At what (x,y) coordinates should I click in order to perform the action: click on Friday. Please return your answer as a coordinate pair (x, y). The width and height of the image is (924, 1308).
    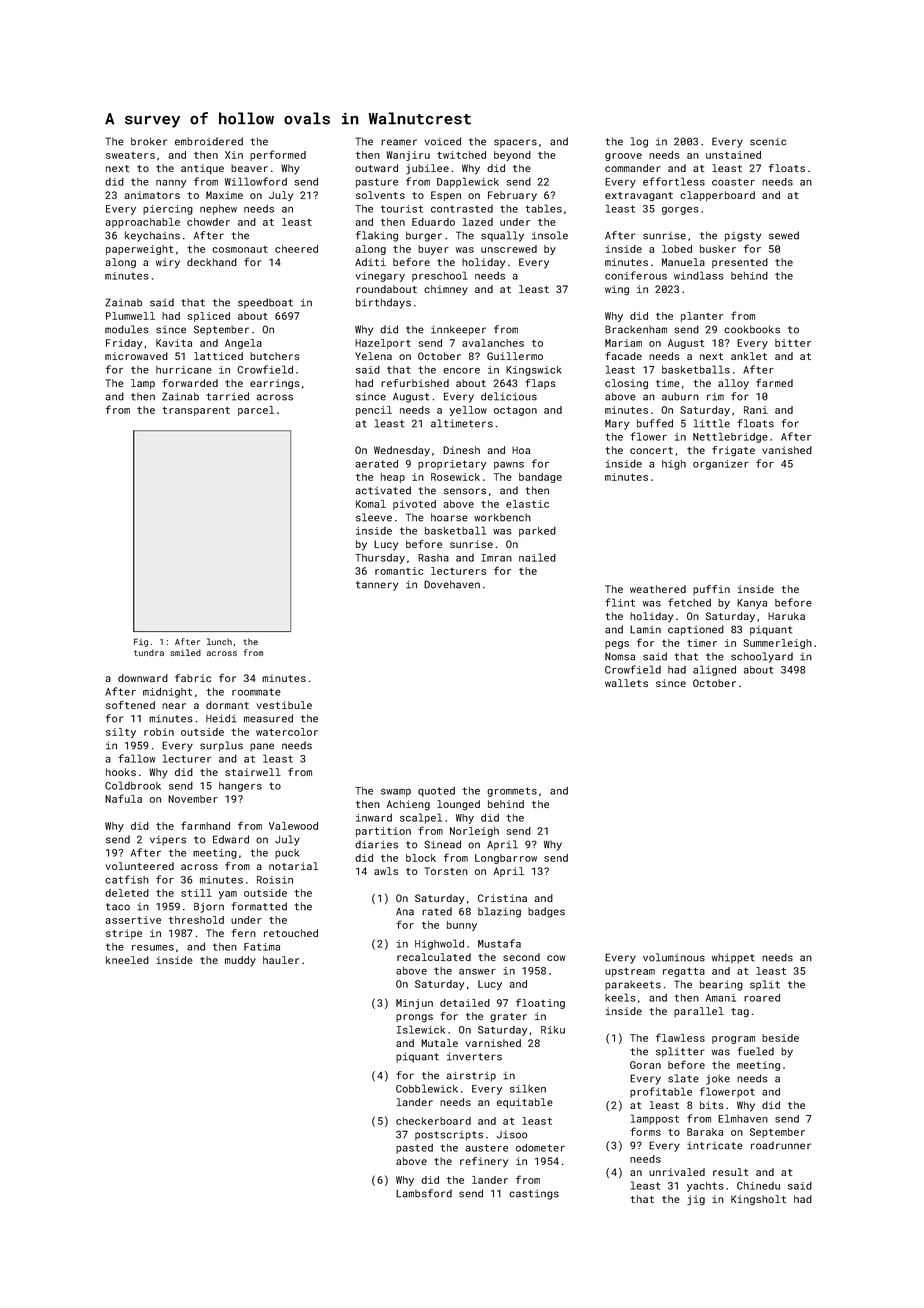
    Looking at the image, I should click on (124, 344).
